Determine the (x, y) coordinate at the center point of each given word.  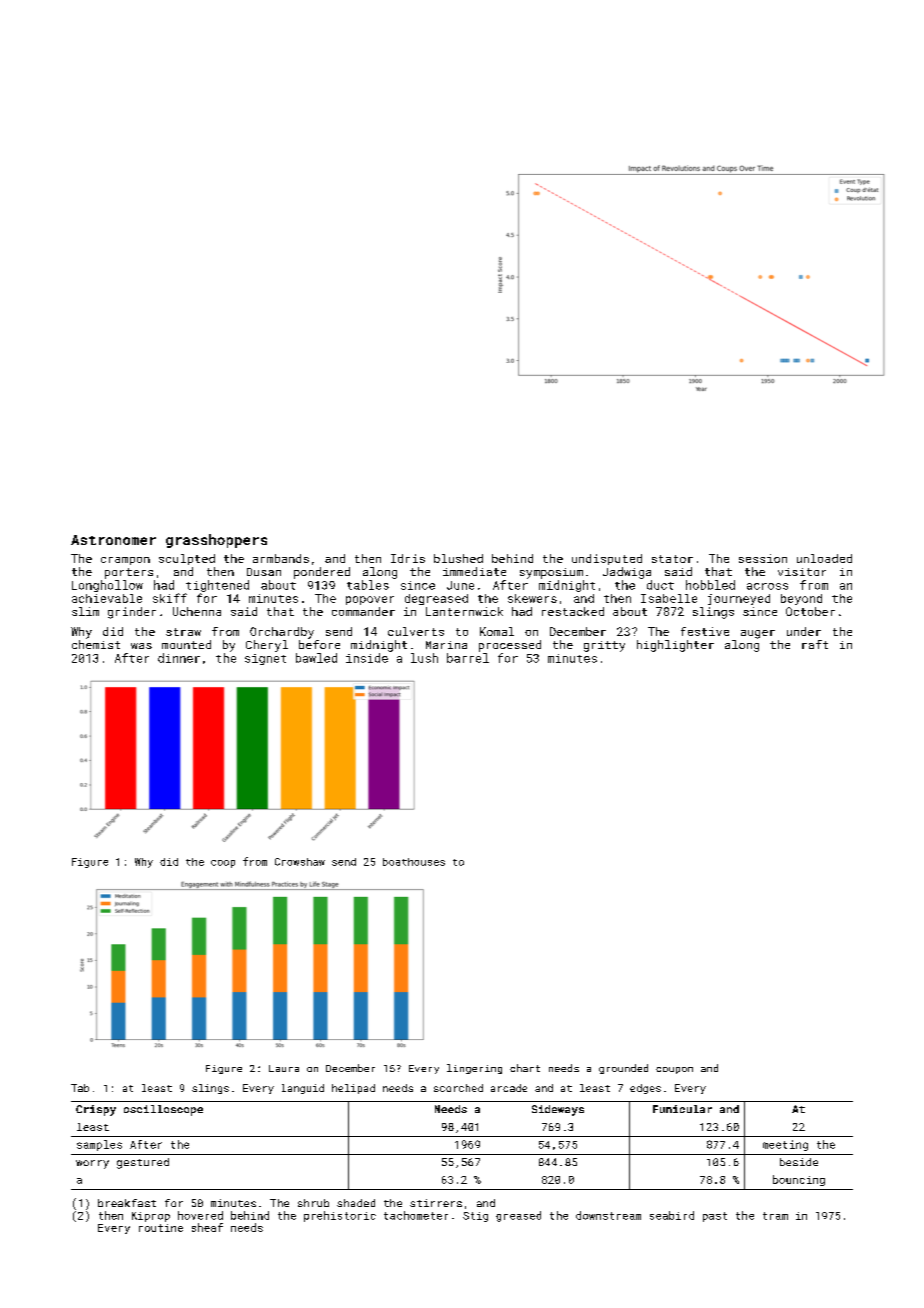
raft (815, 644)
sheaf (207, 1227)
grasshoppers (216, 541)
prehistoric (340, 1216)
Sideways (558, 1110)
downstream (608, 1215)
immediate (474, 571)
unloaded (824, 558)
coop (223, 864)
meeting (785, 1145)
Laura (284, 1068)
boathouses (414, 862)
